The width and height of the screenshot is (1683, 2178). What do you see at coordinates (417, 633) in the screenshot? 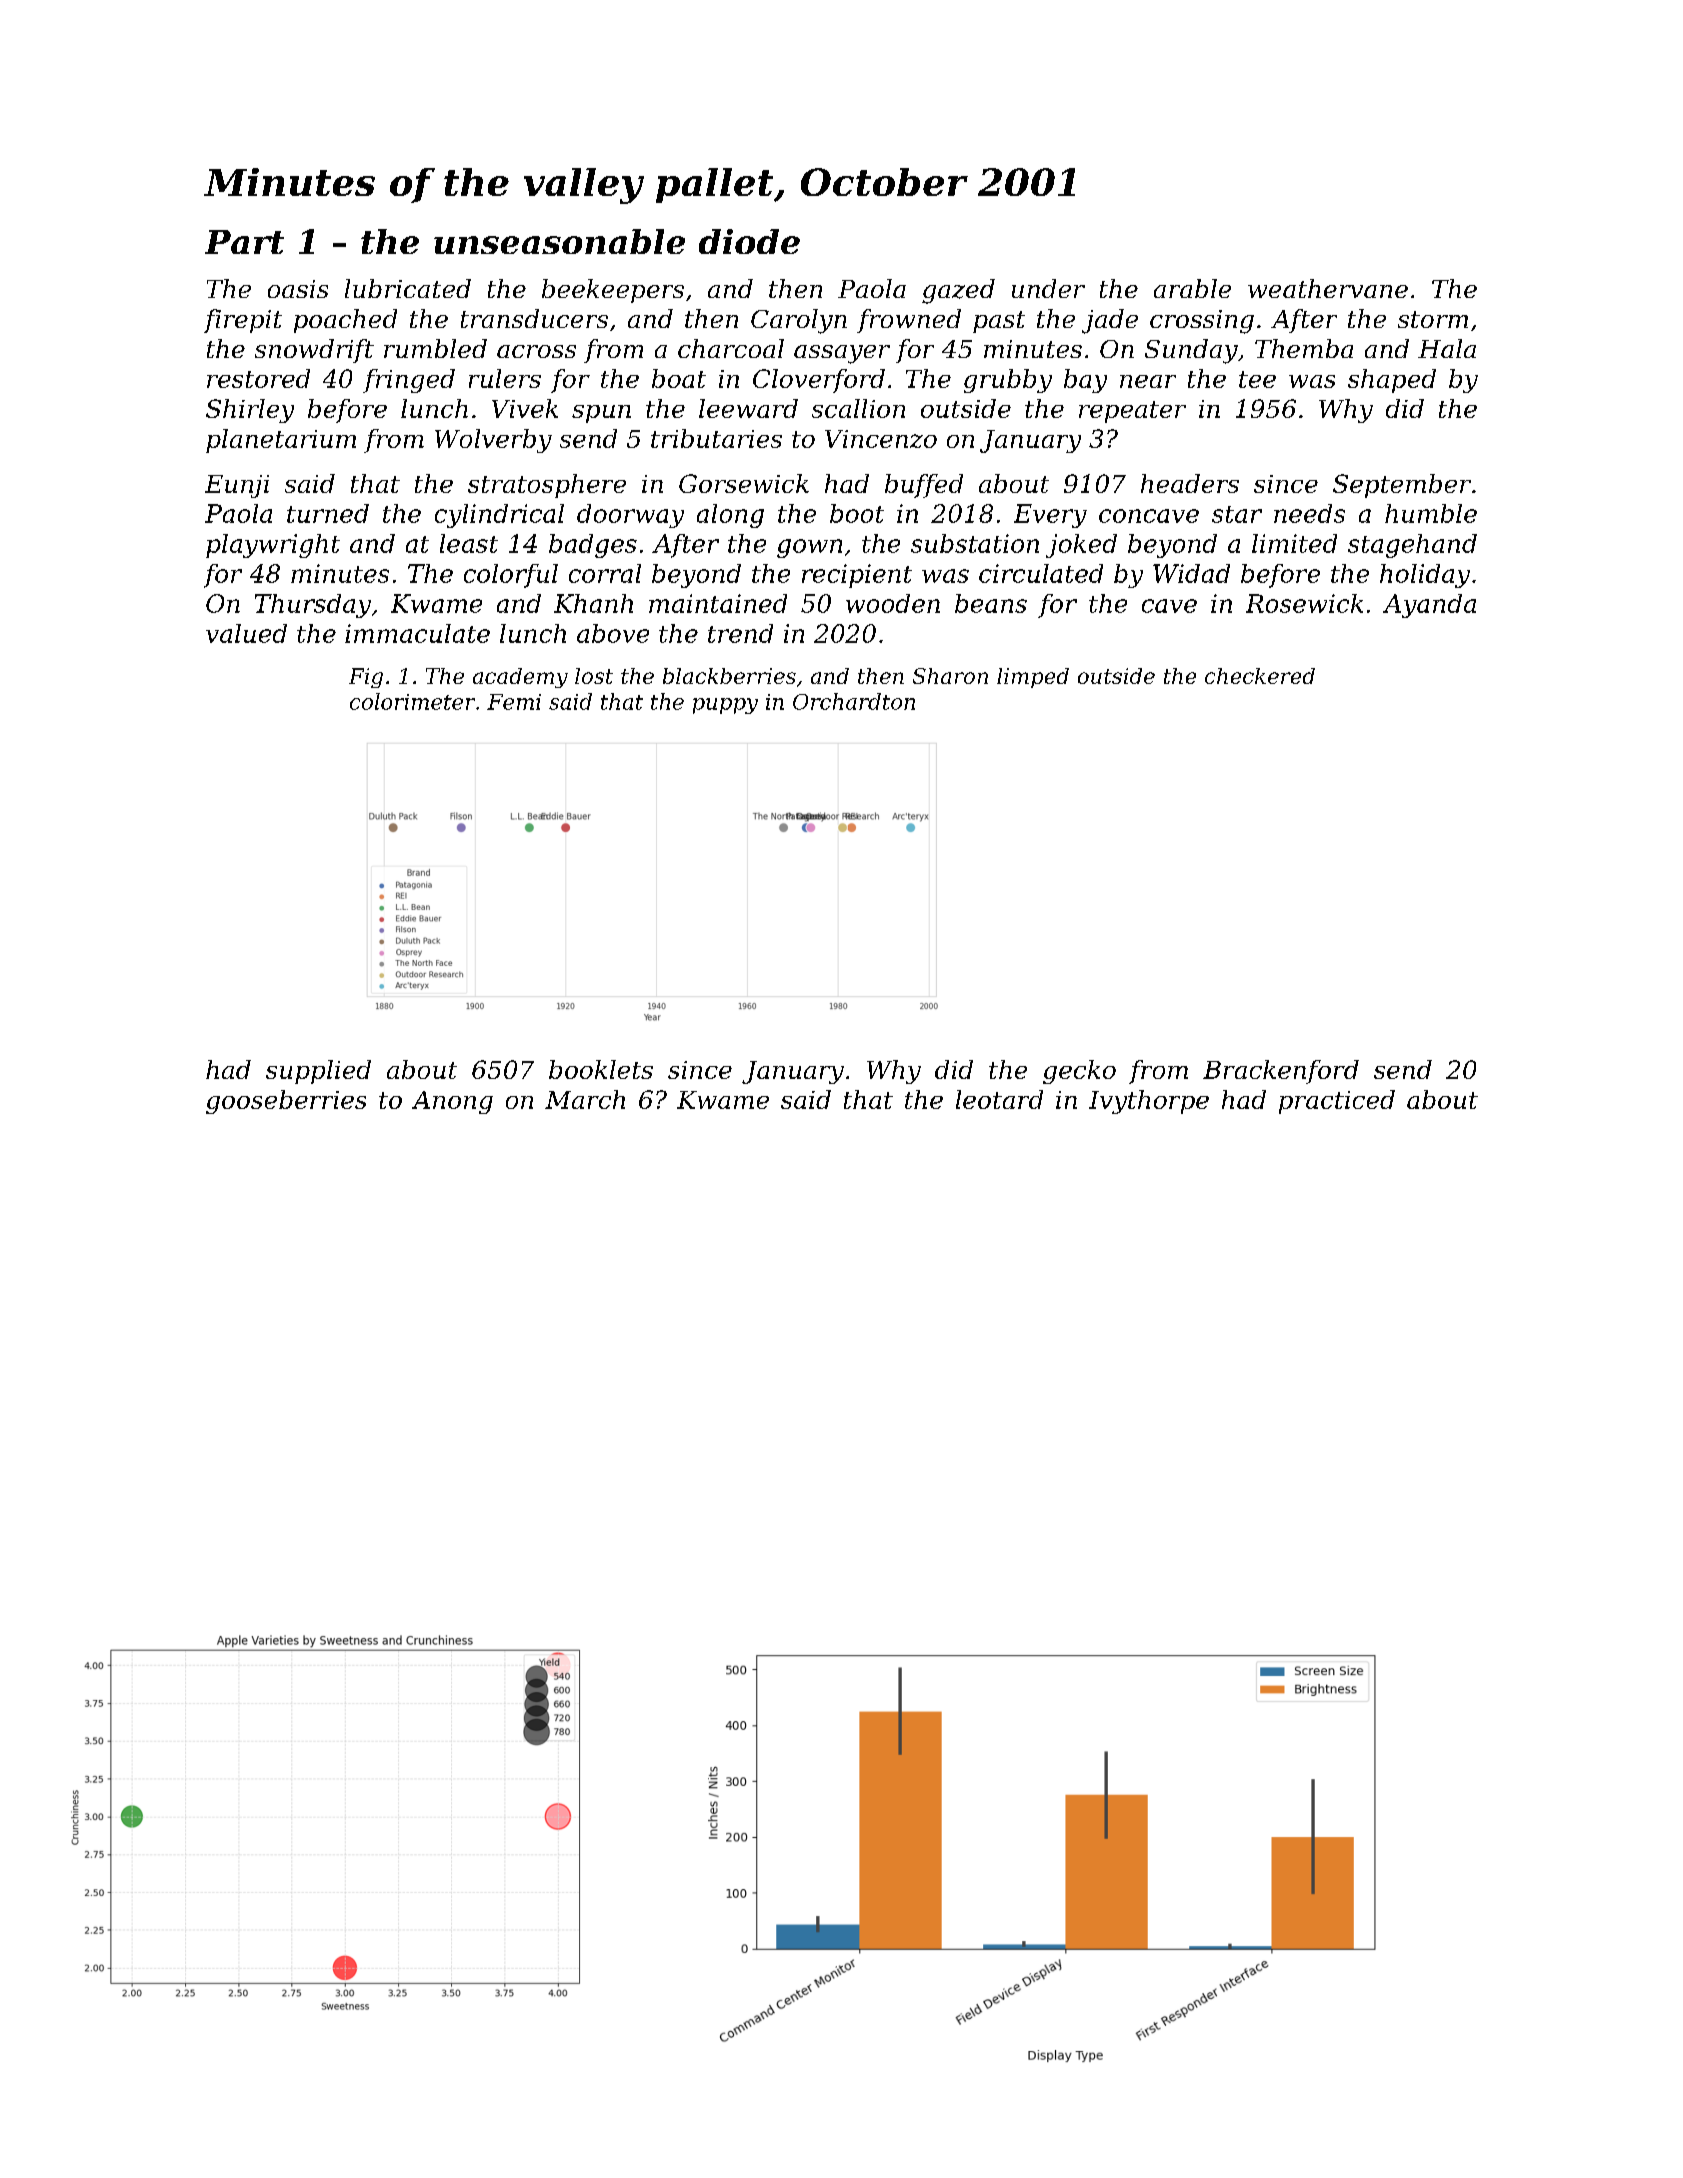
I see `immaculate` at bounding box center [417, 633].
